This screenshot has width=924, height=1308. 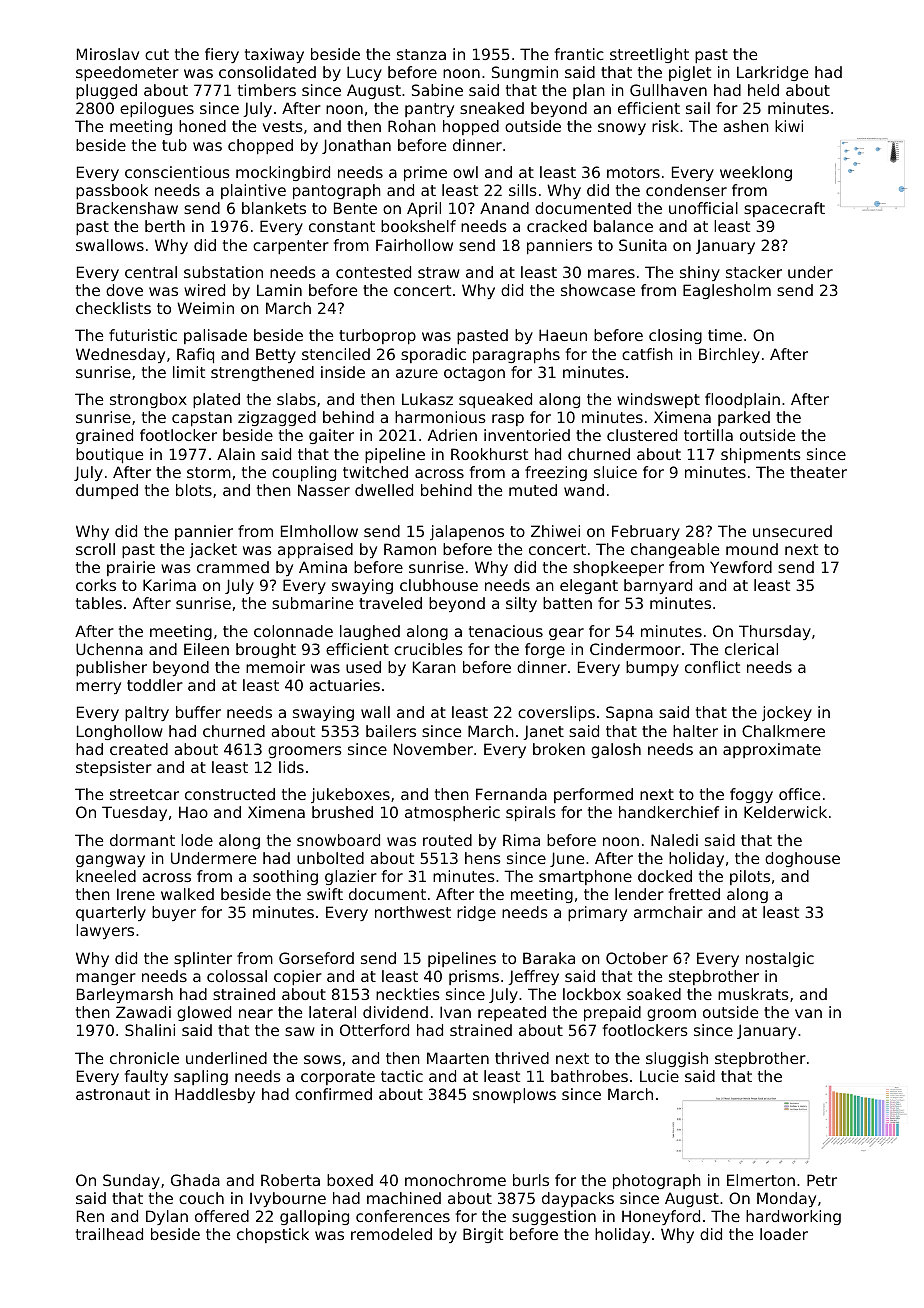 I want to click on sporadic, so click(x=433, y=355).
